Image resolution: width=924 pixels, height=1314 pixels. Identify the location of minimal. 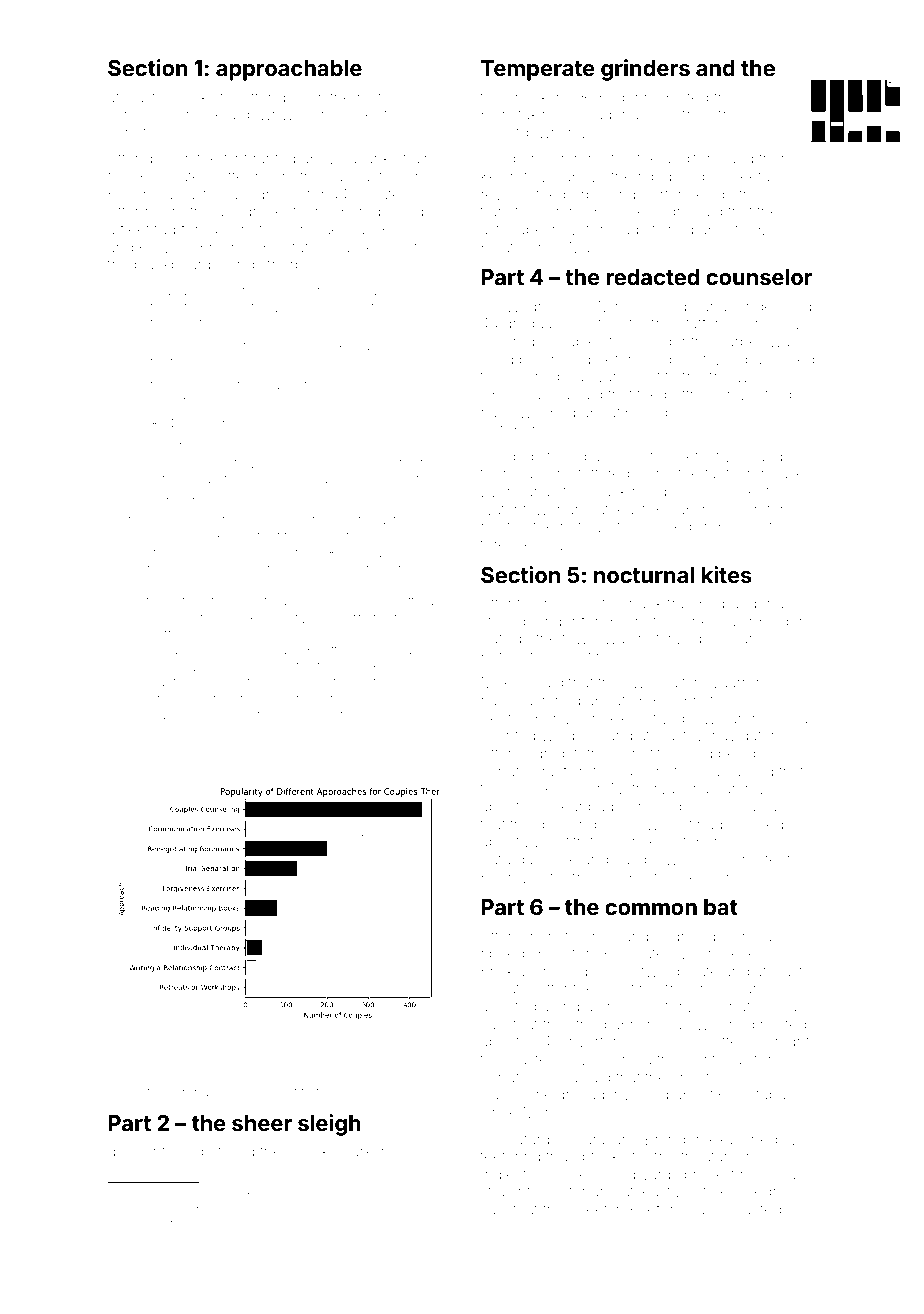
(244, 1224).
